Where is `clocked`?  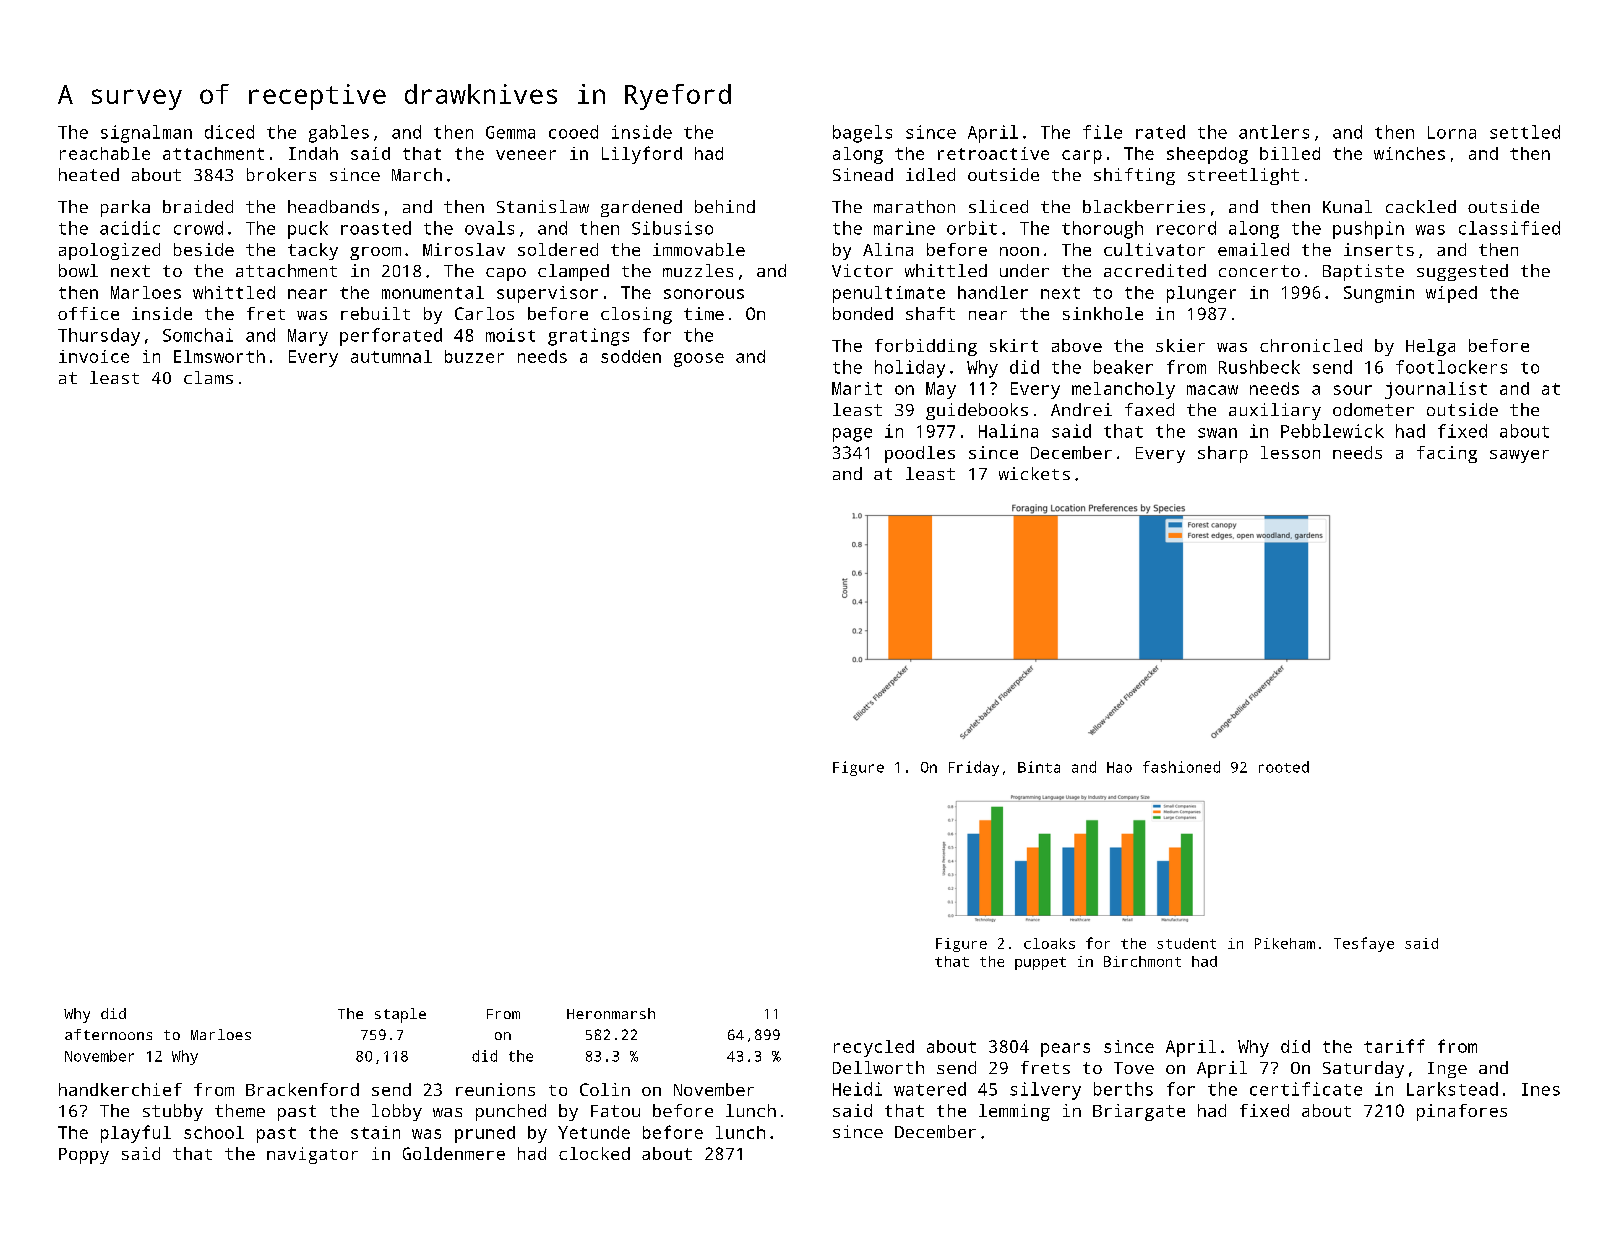 clocked is located at coordinates (594, 1153).
